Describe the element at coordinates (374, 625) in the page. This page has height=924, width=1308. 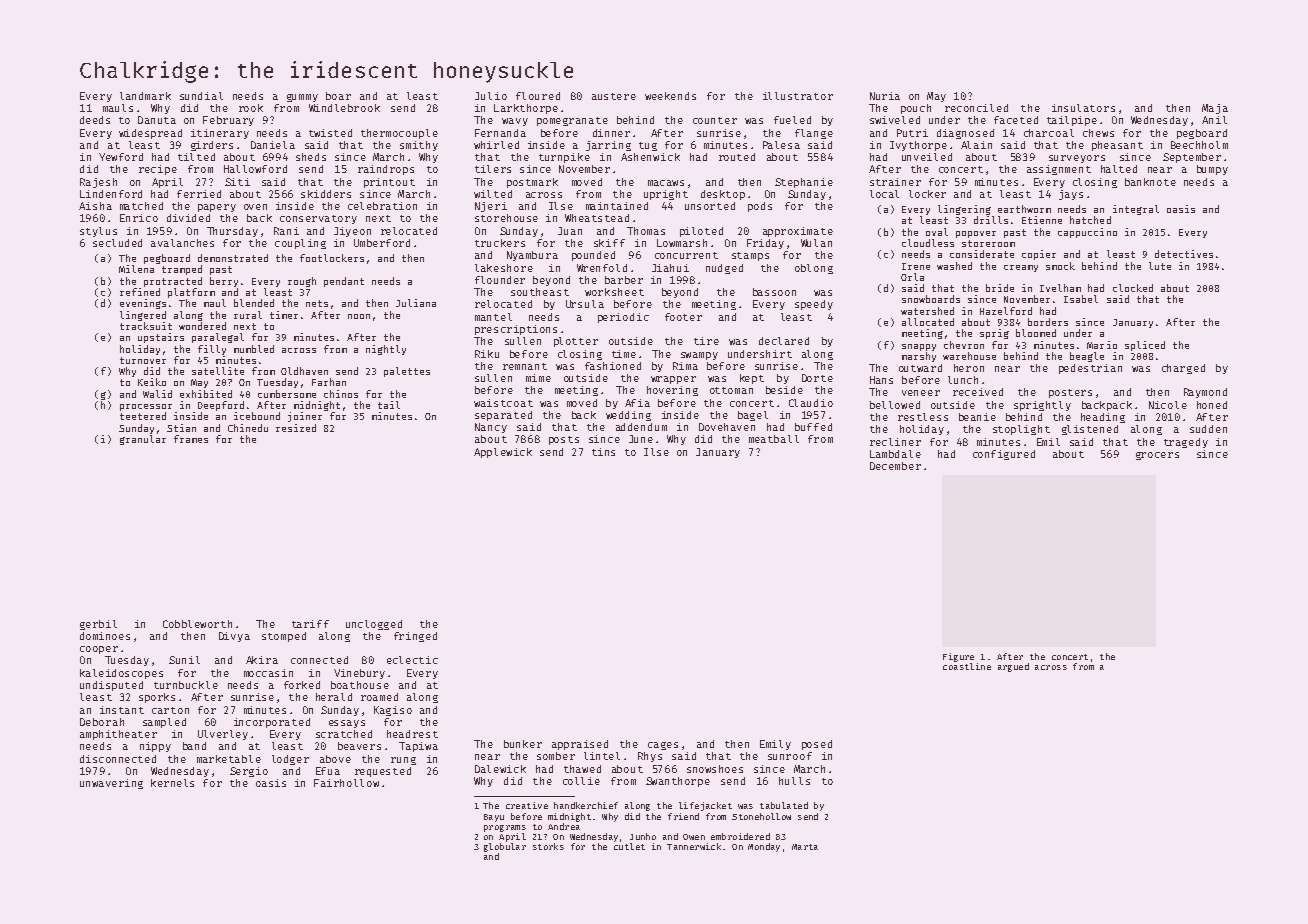
I see `unclogged` at that location.
